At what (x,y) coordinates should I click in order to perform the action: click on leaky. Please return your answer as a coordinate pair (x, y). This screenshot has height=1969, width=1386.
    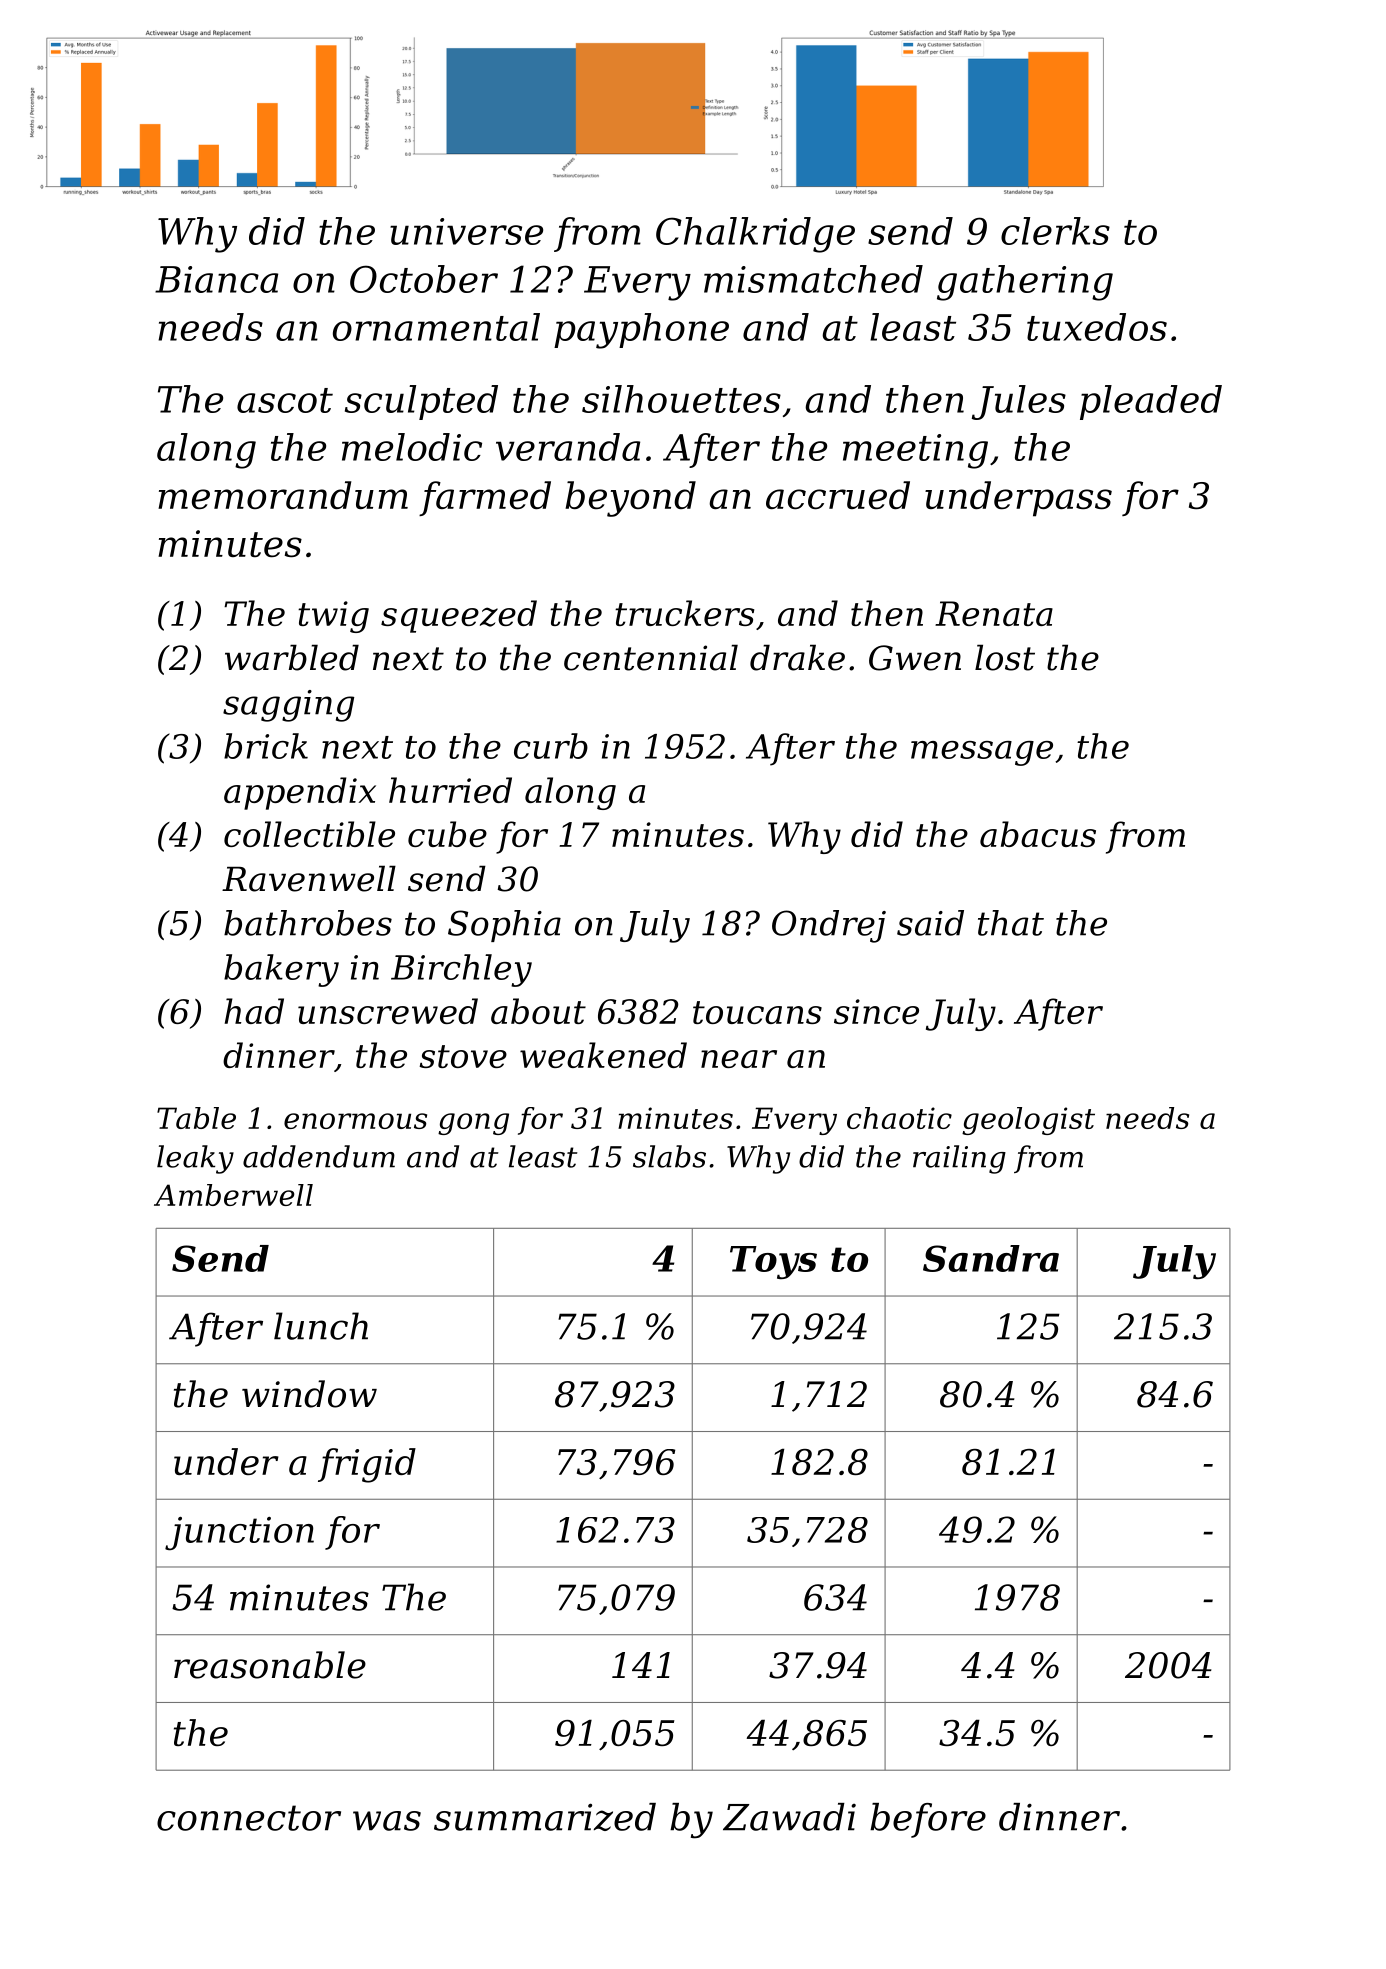
    Looking at the image, I should click on (195, 1159).
